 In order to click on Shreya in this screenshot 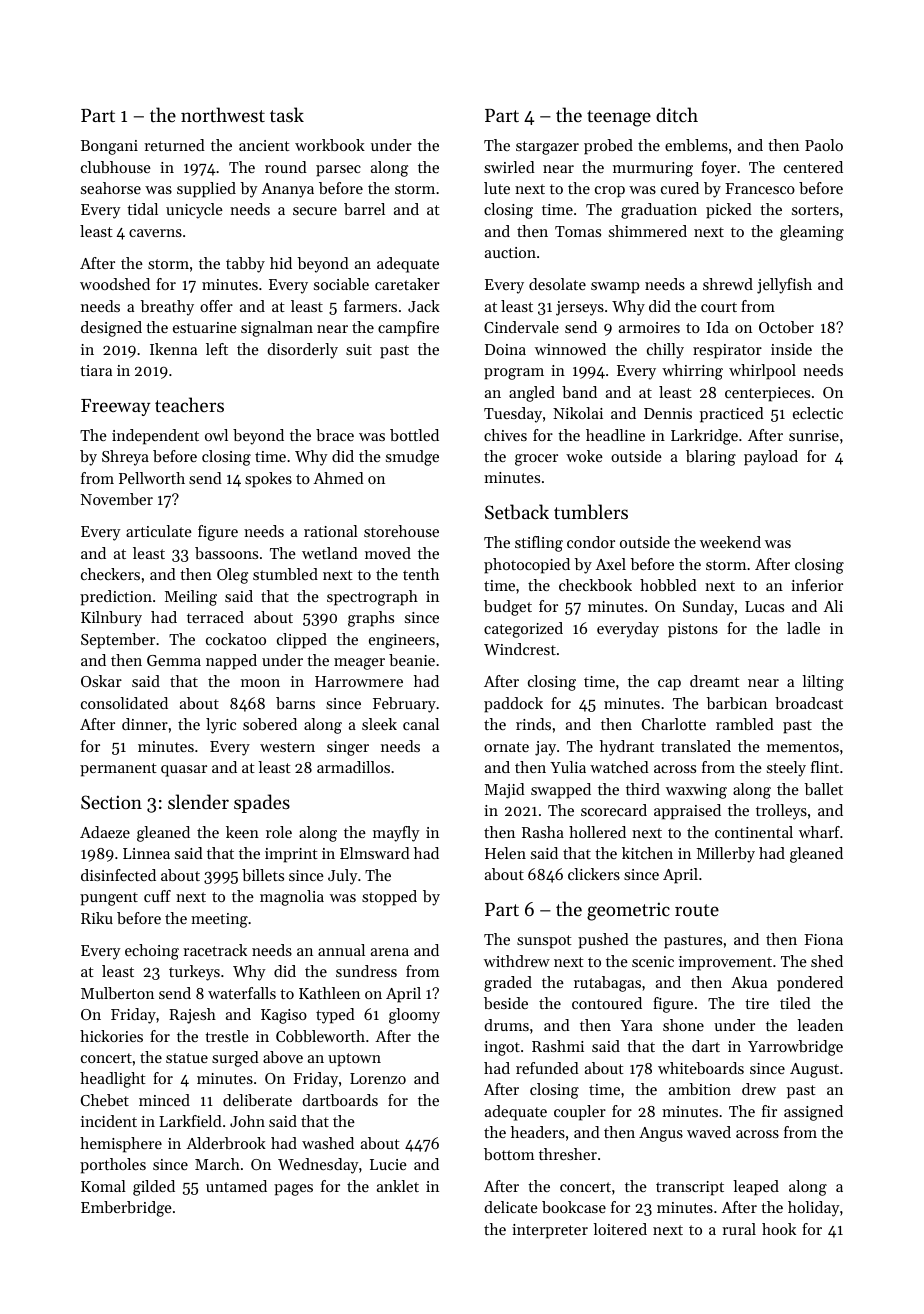, I will do `click(125, 458)`.
